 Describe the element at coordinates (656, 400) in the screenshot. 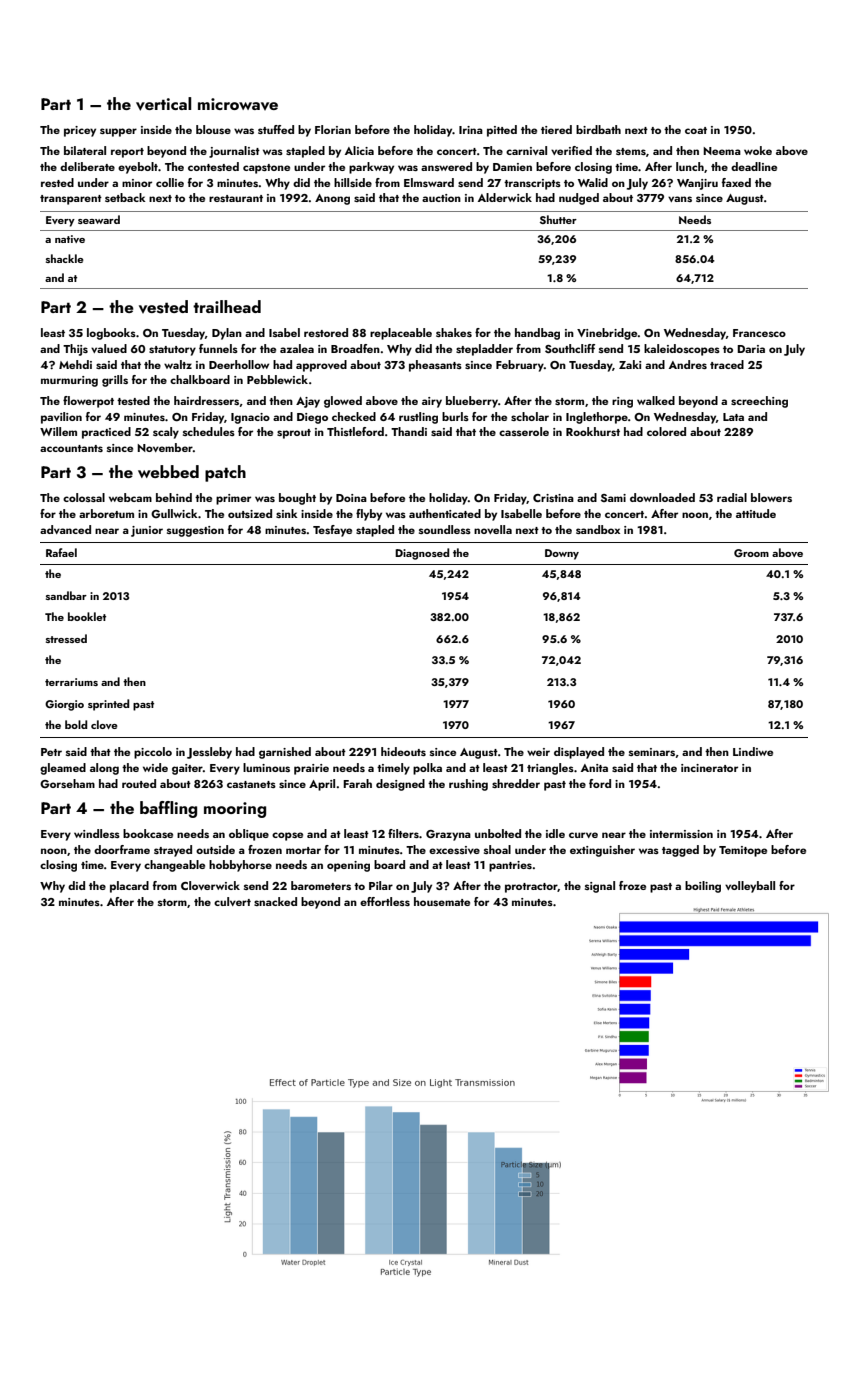

I see `walked` at that location.
